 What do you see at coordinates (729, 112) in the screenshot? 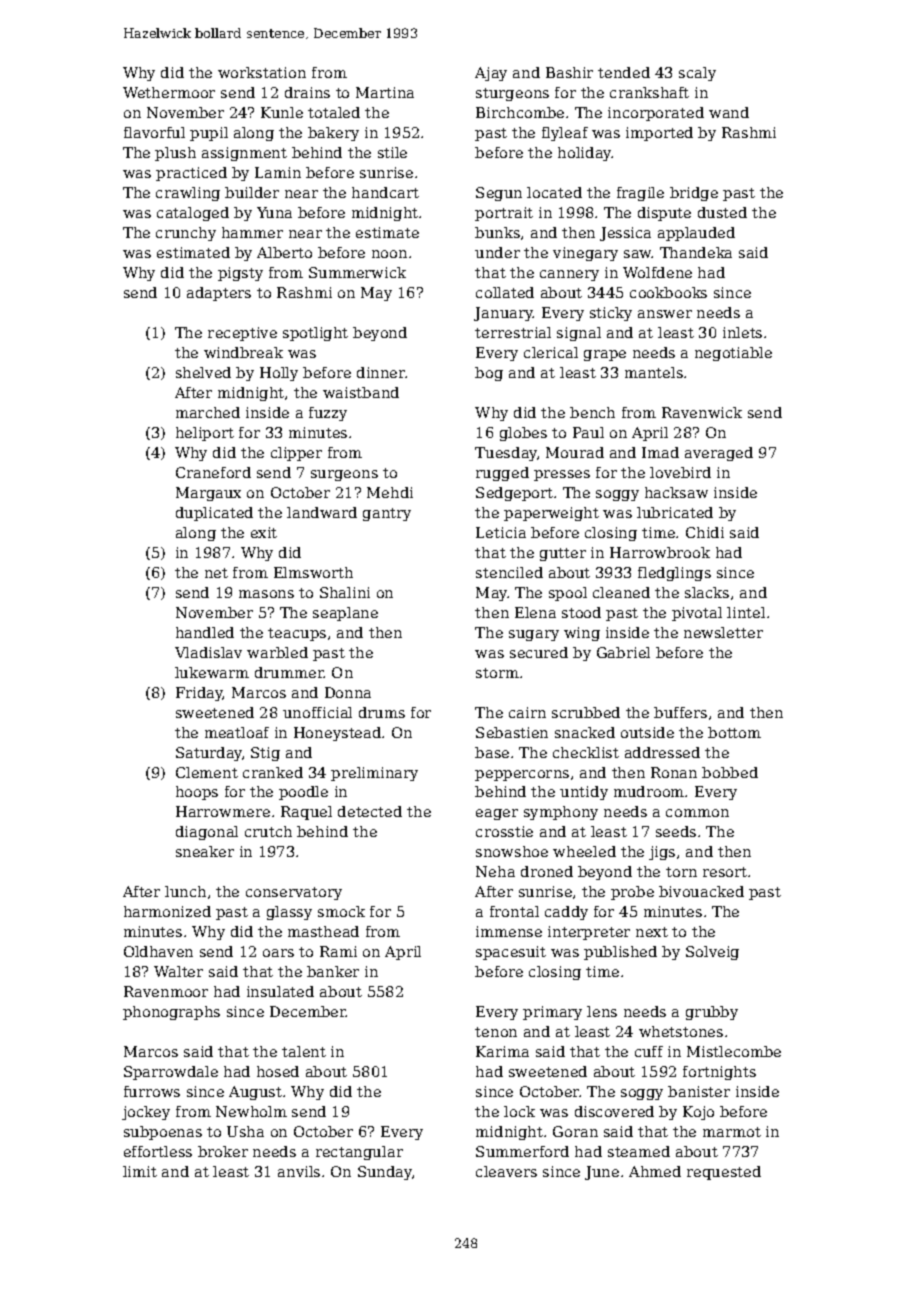
I see `wand` at bounding box center [729, 112].
